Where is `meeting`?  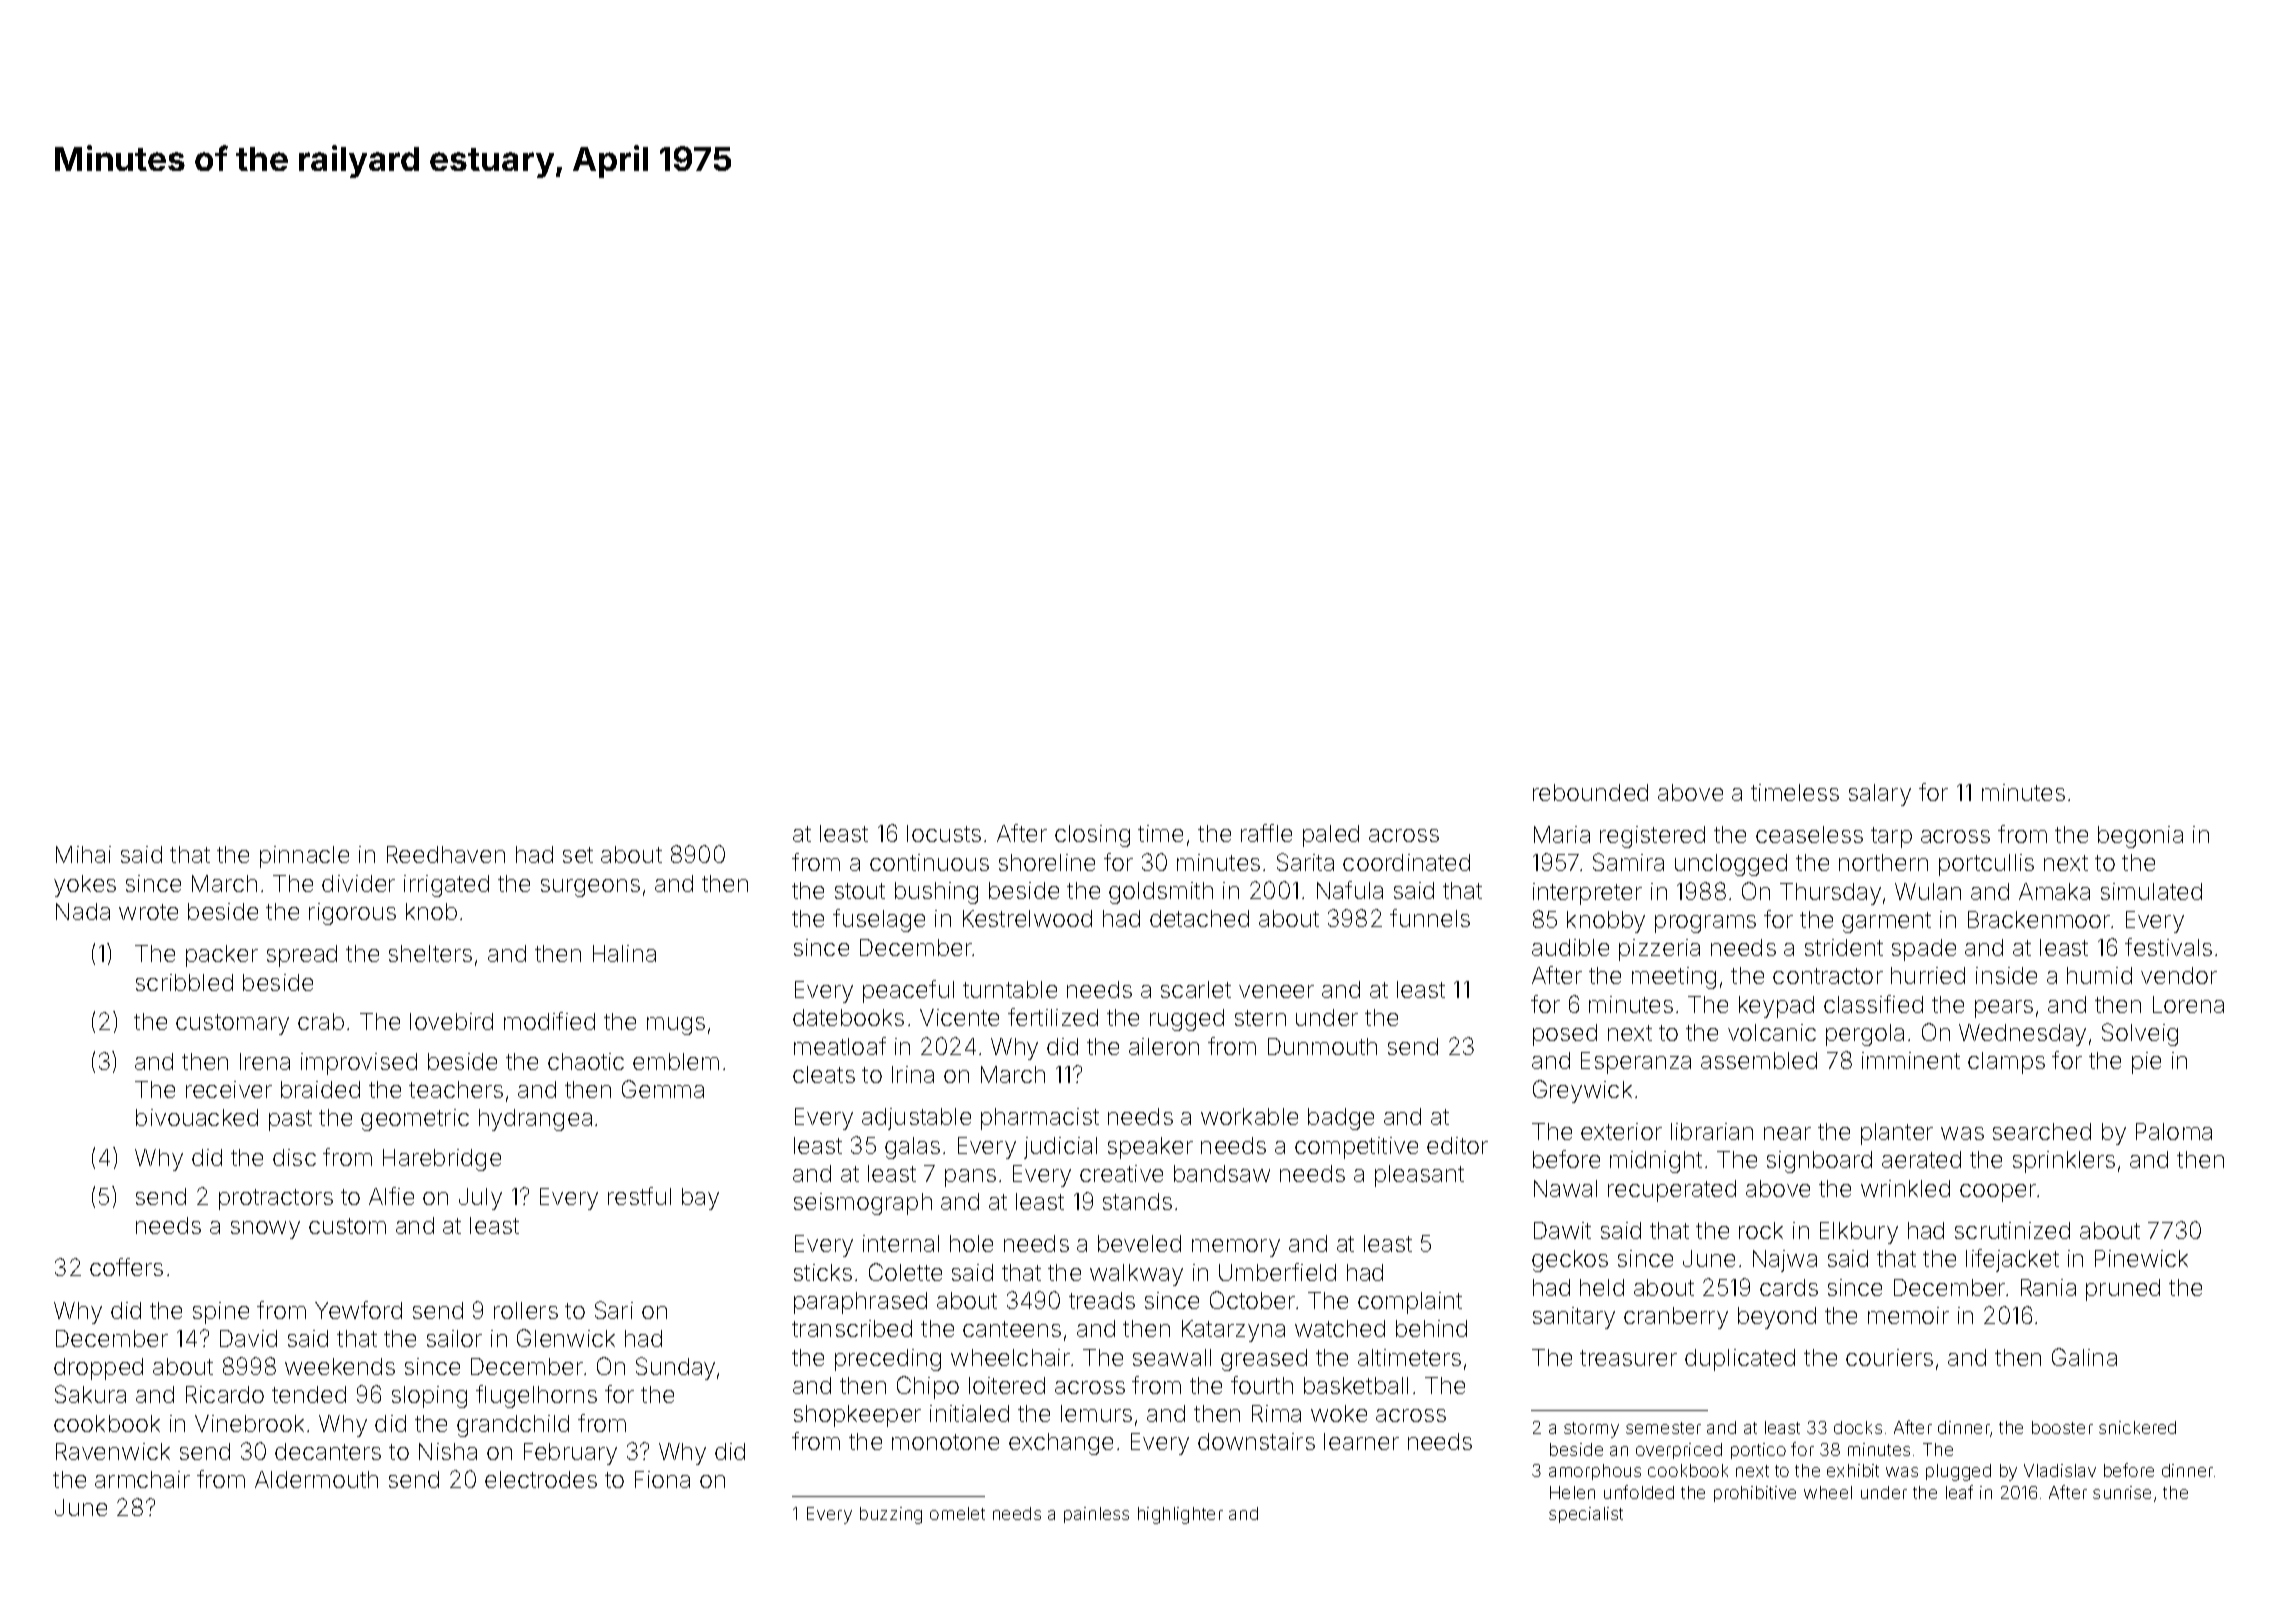 meeting is located at coordinates (1674, 978).
